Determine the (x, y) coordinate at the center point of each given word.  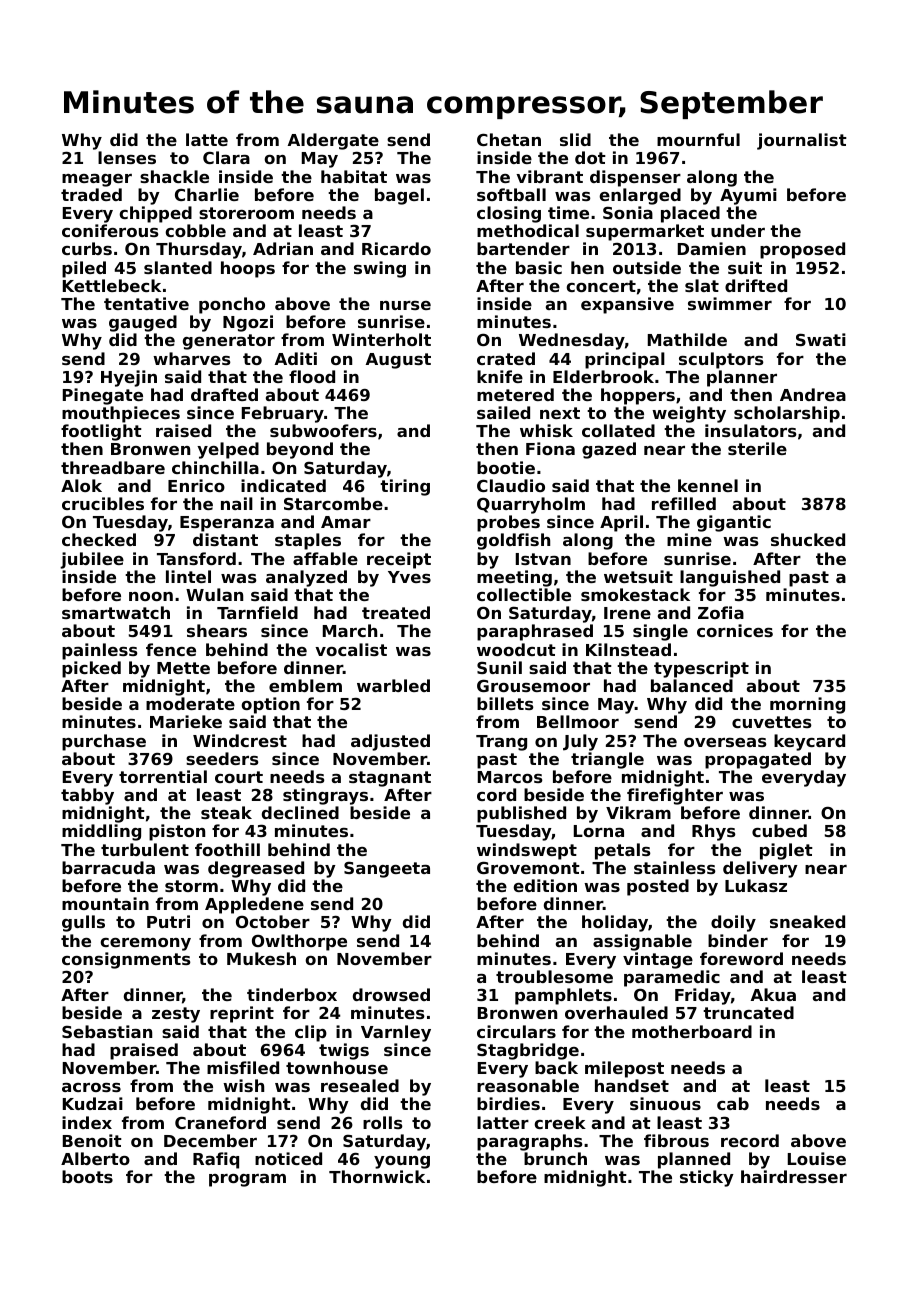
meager (97, 180)
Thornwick (377, 1176)
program (247, 1180)
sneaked (807, 921)
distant (225, 539)
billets (505, 703)
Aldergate (333, 141)
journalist (802, 141)
